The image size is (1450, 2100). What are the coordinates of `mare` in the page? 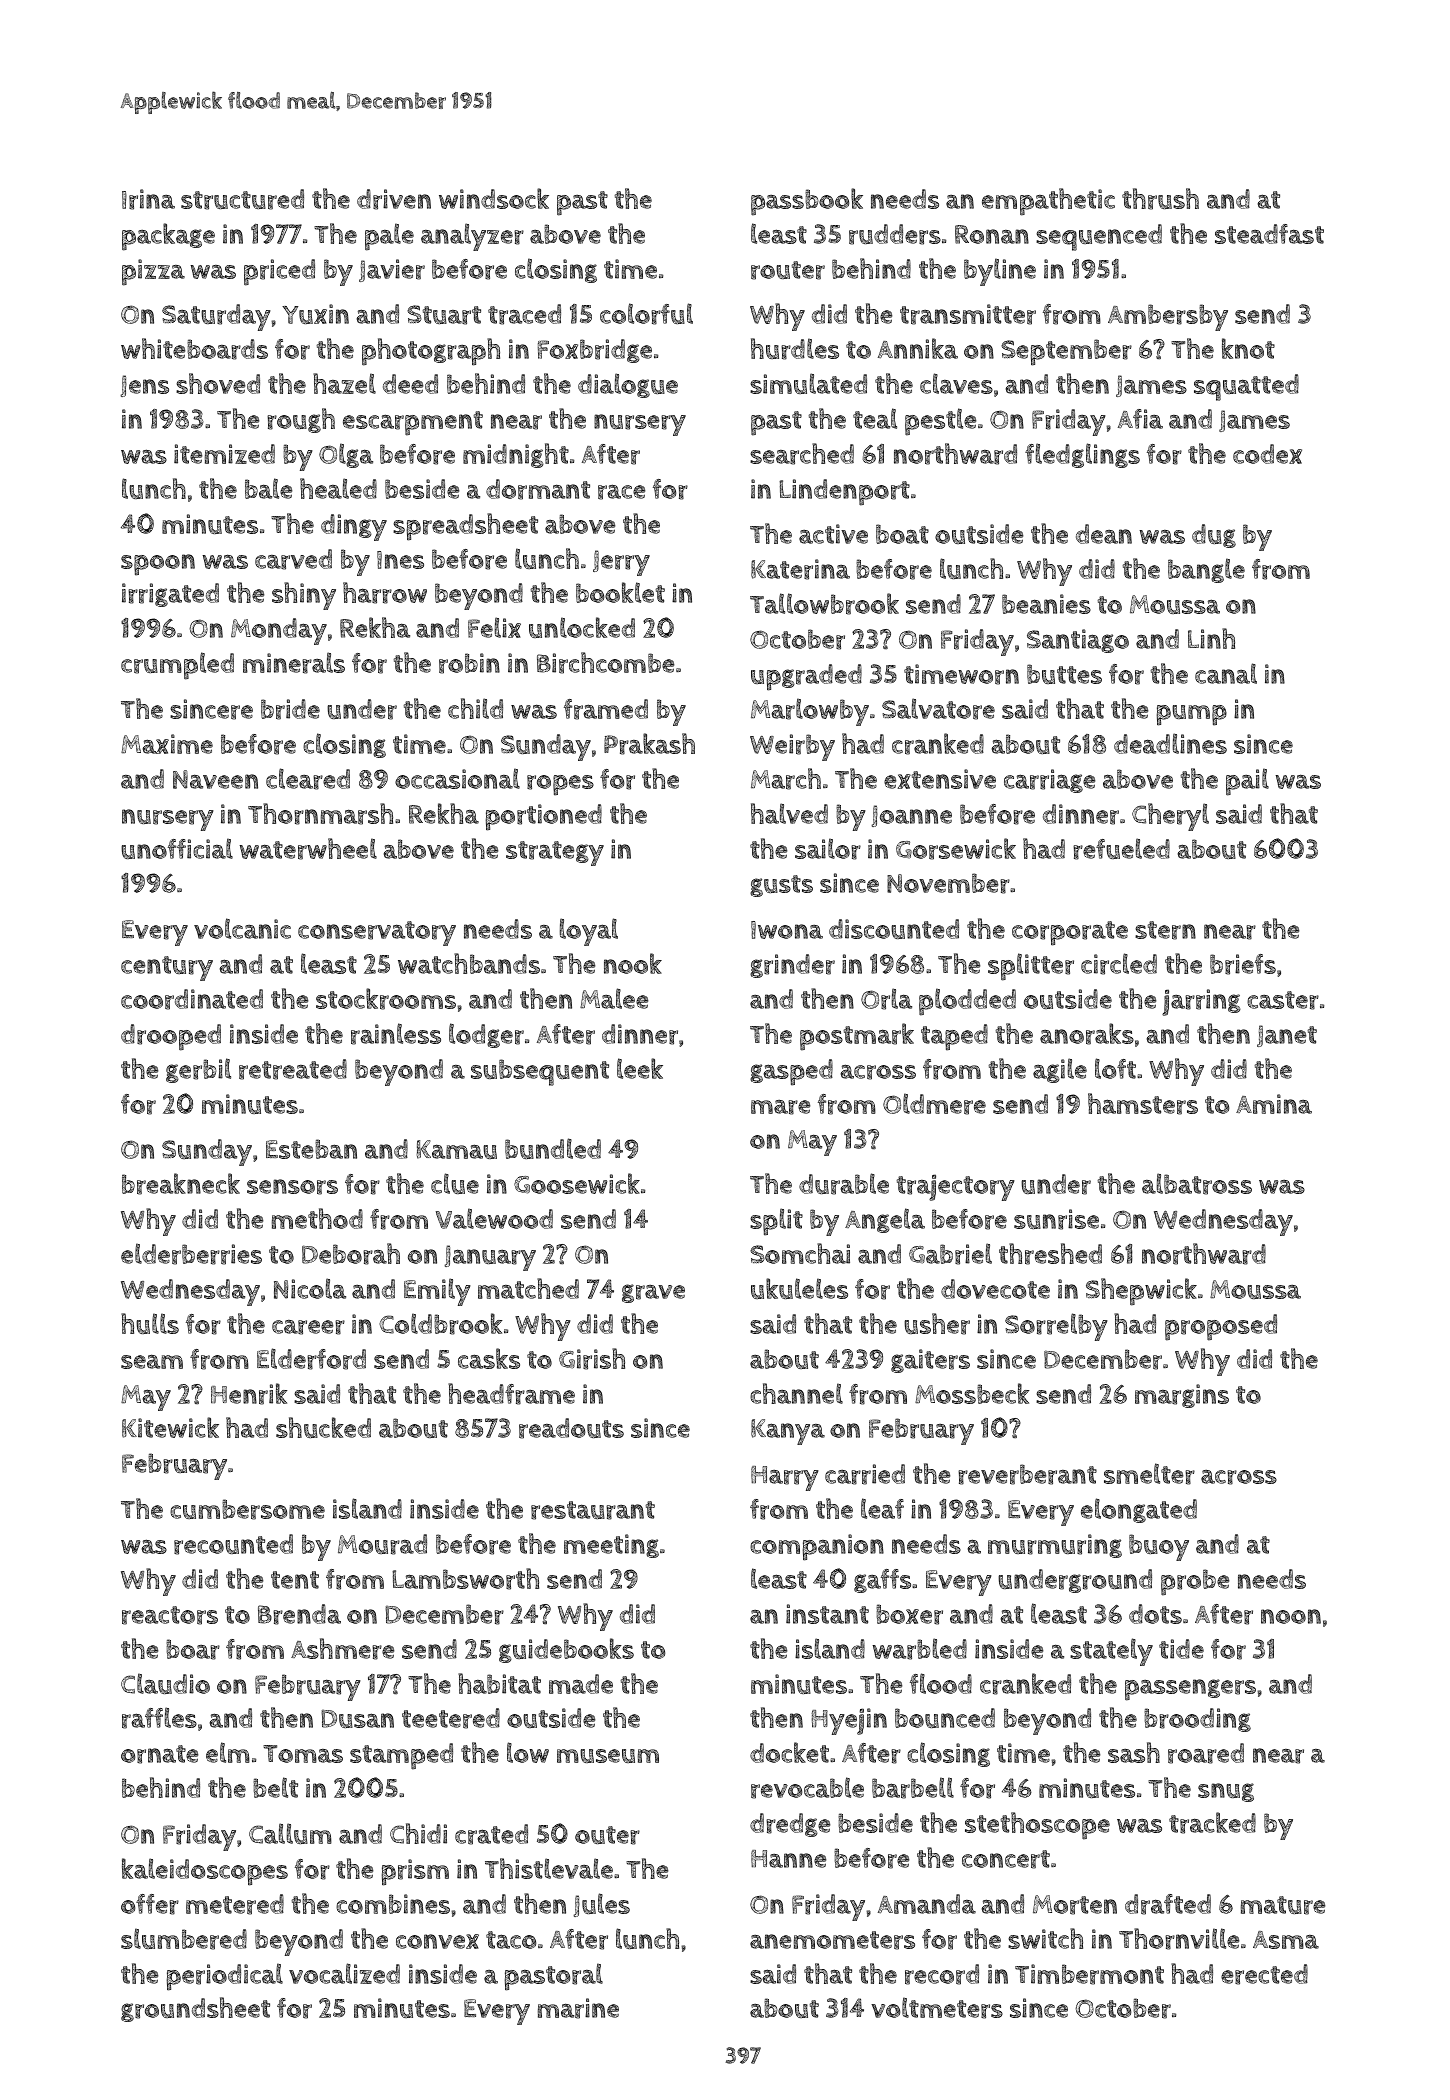 It's located at (780, 1107).
